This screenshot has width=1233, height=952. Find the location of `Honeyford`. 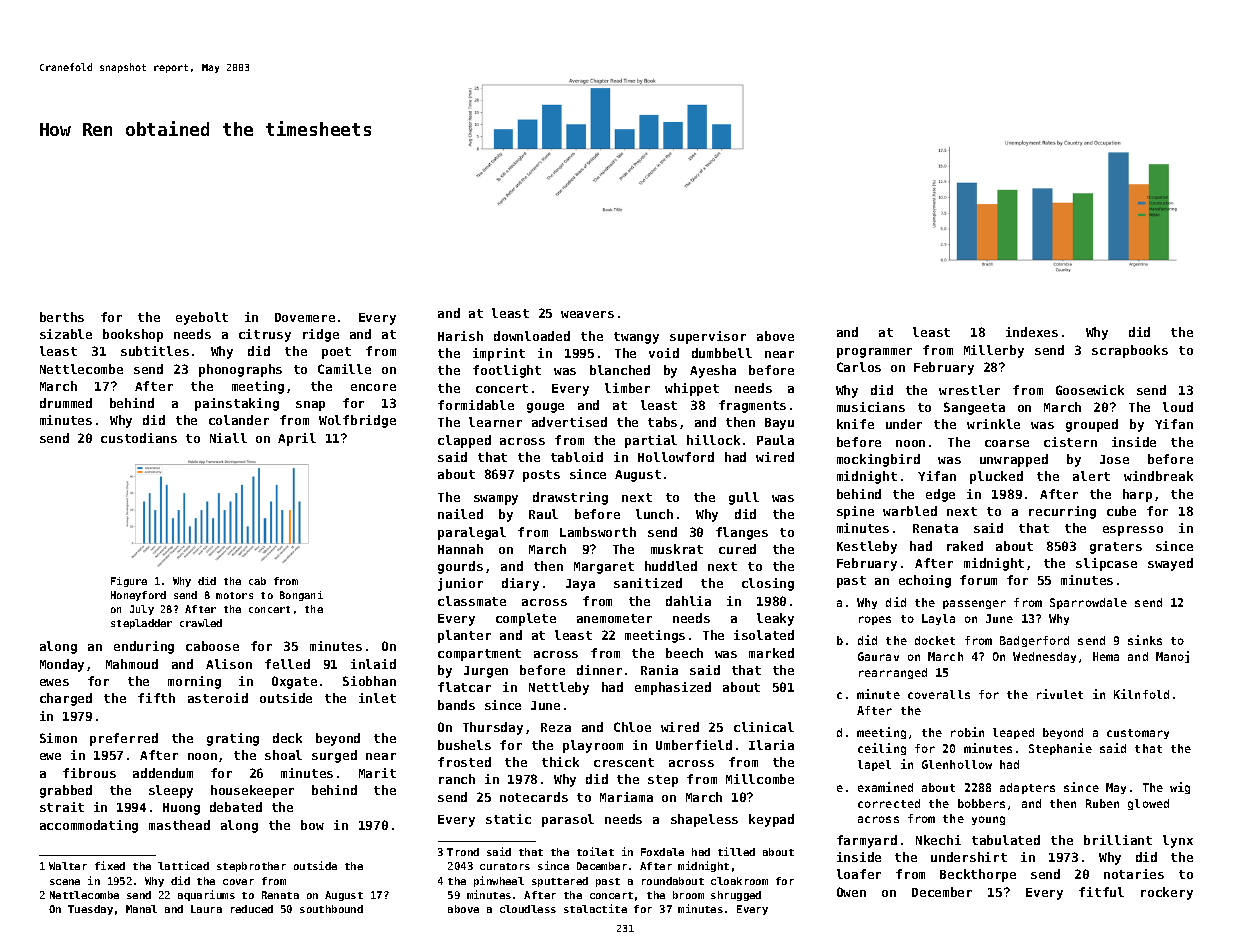

Honeyford is located at coordinates (138, 596).
